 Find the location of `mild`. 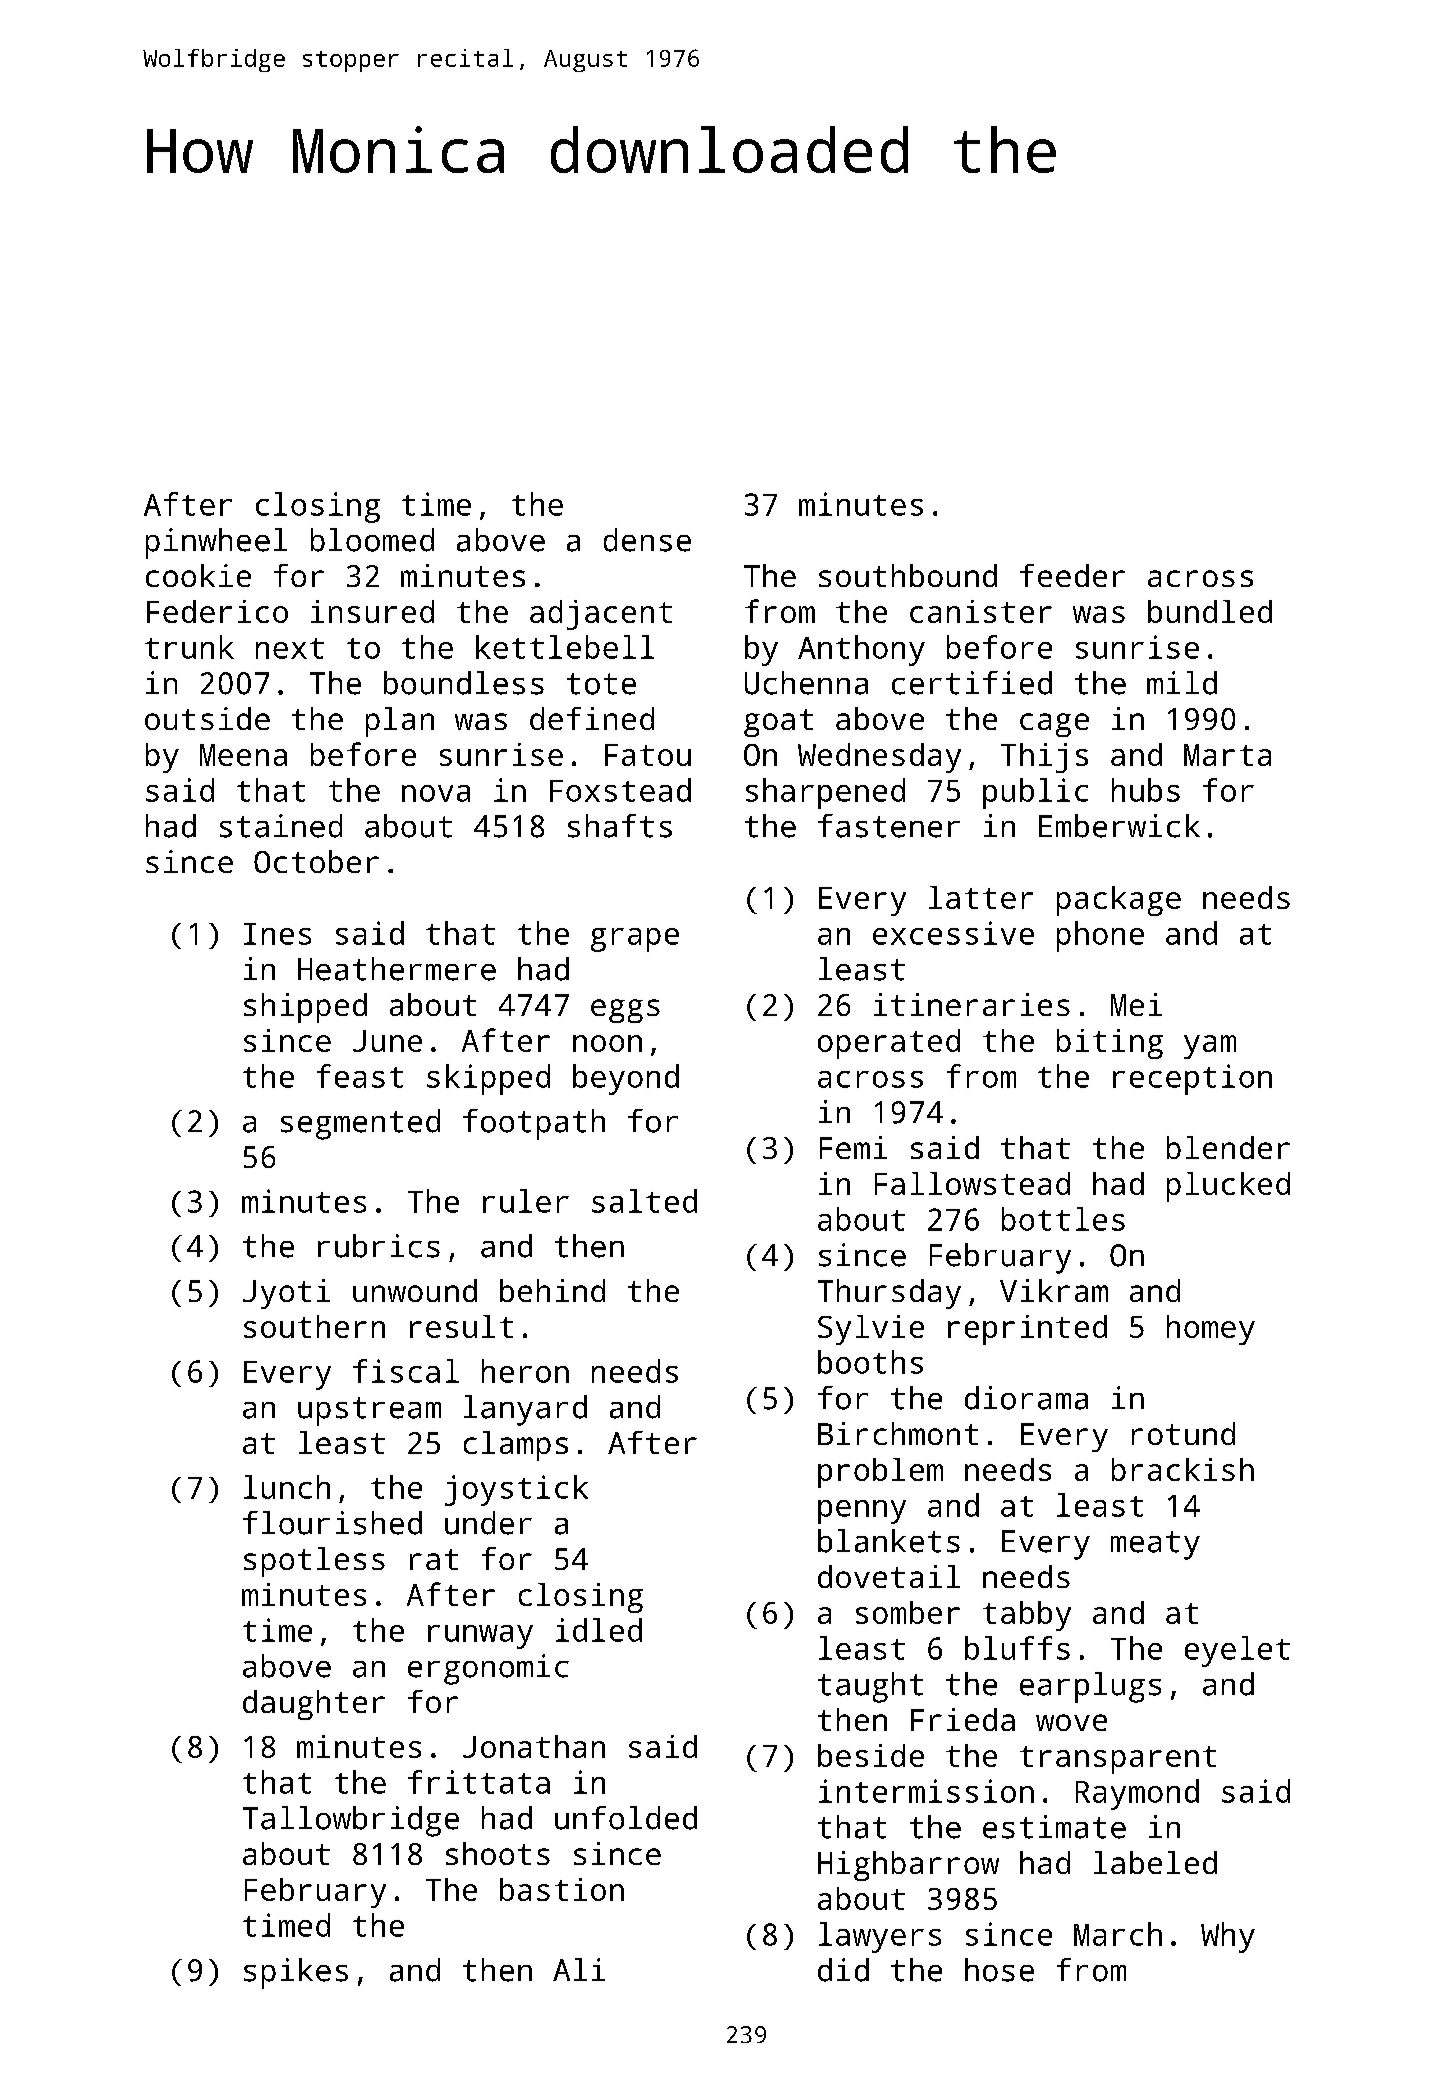

mild is located at coordinates (1182, 683).
